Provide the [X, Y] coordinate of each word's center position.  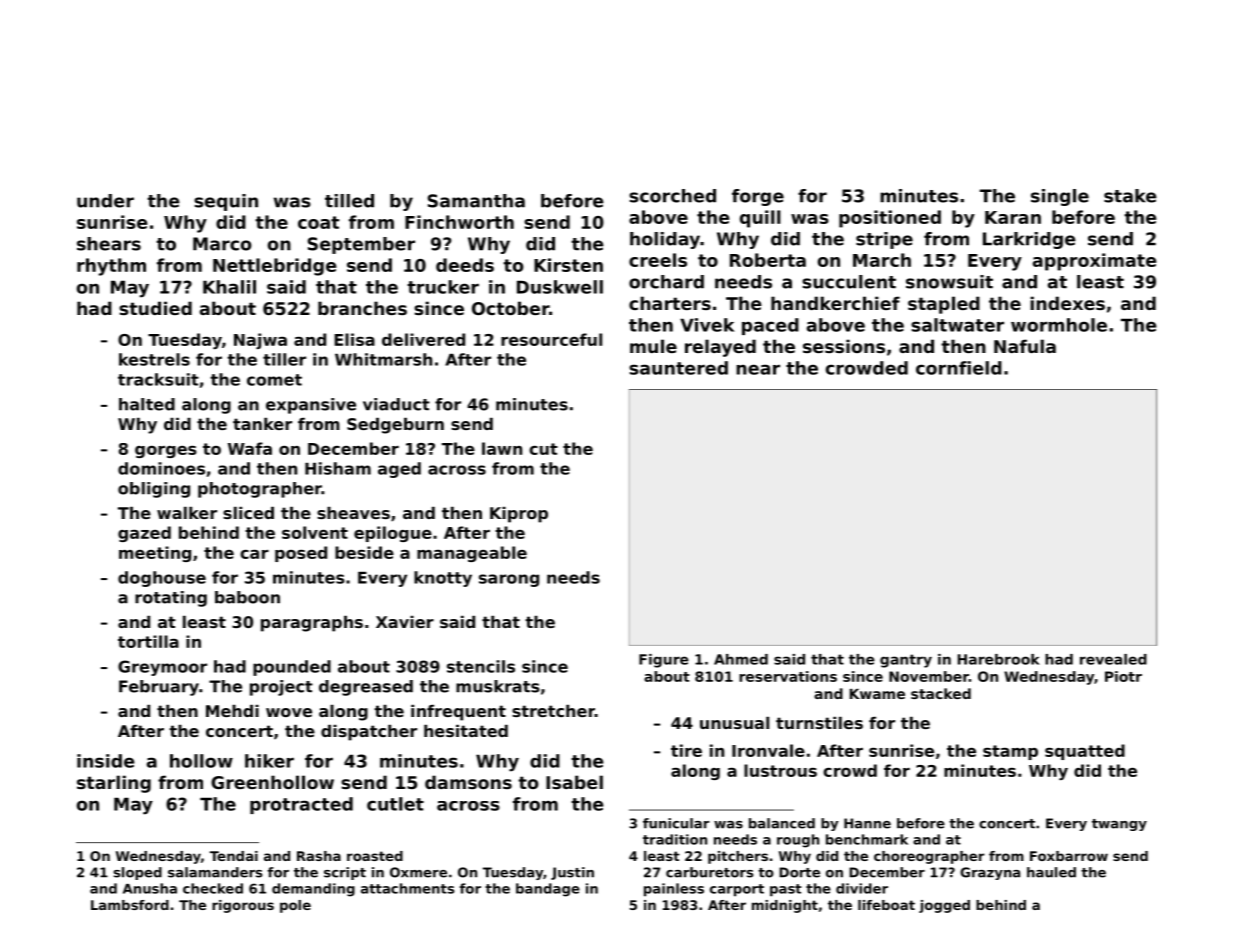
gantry [906, 661]
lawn [502, 448]
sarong [509, 580]
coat [318, 222]
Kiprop [519, 515]
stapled [944, 305]
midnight [785, 906]
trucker [443, 287]
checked [213, 888]
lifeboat [886, 905]
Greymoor [162, 668]
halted [147, 404]
